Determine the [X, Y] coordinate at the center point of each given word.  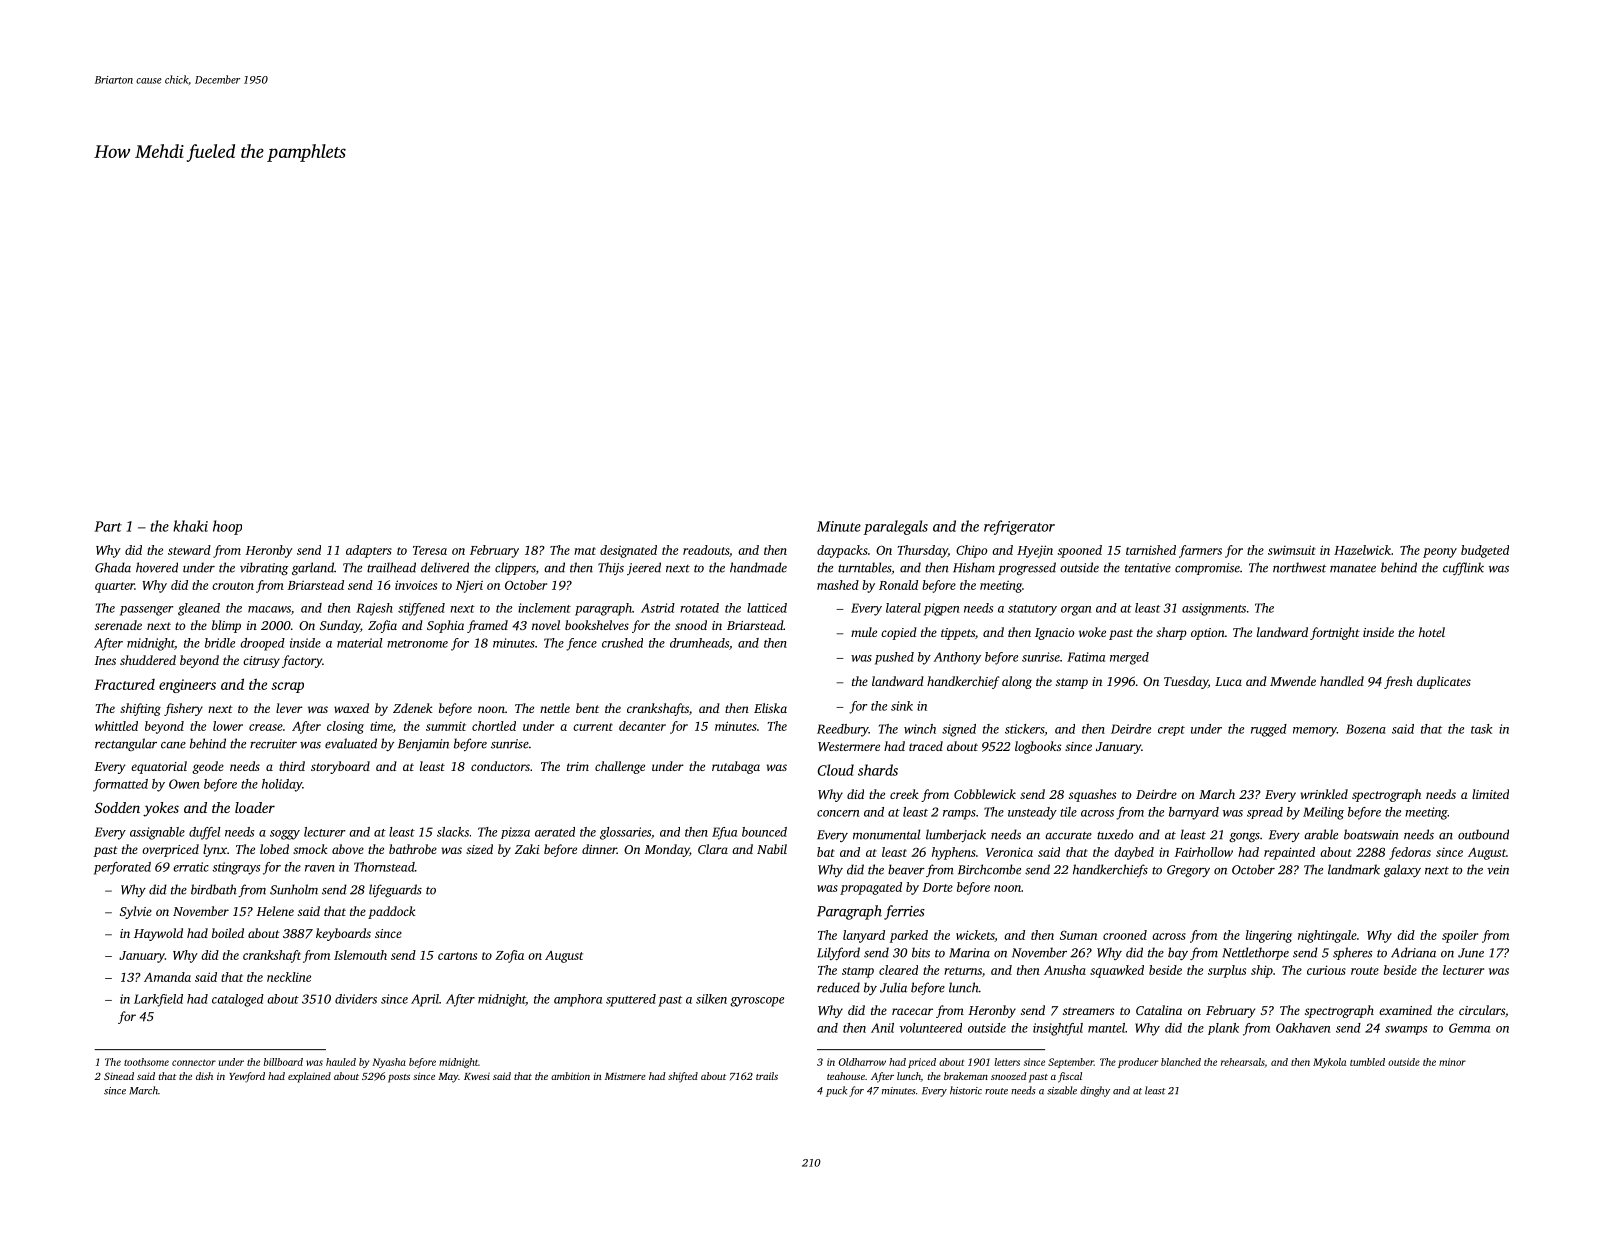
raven [320, 868]
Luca [1228, 681]
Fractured [124, 684]
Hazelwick [1362, 550]
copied [899, 633]
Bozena [1366, 729]
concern [838, 813]
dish [204, 1076]
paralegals [895, 527]
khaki [190, 526]
